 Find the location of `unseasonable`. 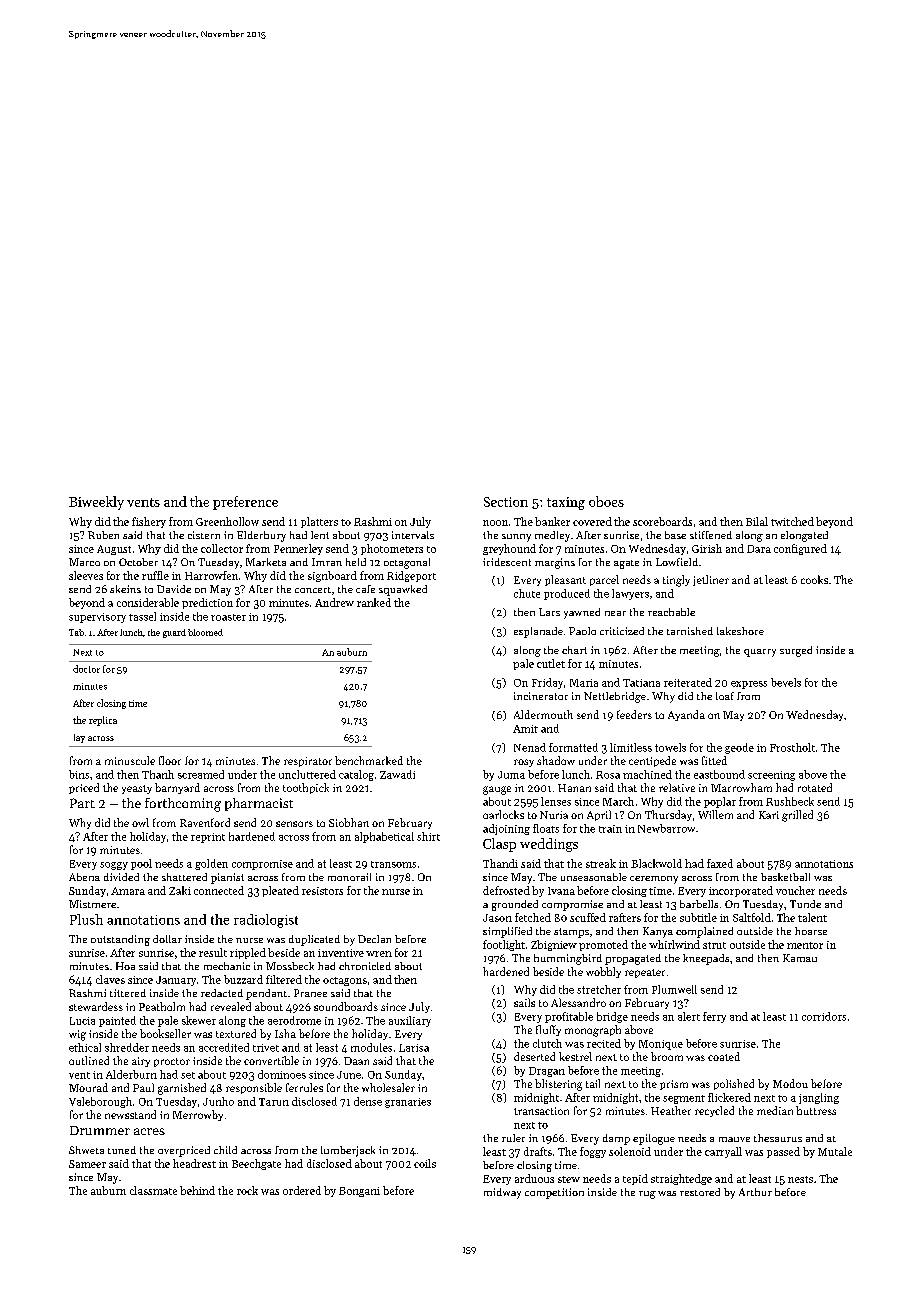

unseasonable is located at coordinates (594, 877).
